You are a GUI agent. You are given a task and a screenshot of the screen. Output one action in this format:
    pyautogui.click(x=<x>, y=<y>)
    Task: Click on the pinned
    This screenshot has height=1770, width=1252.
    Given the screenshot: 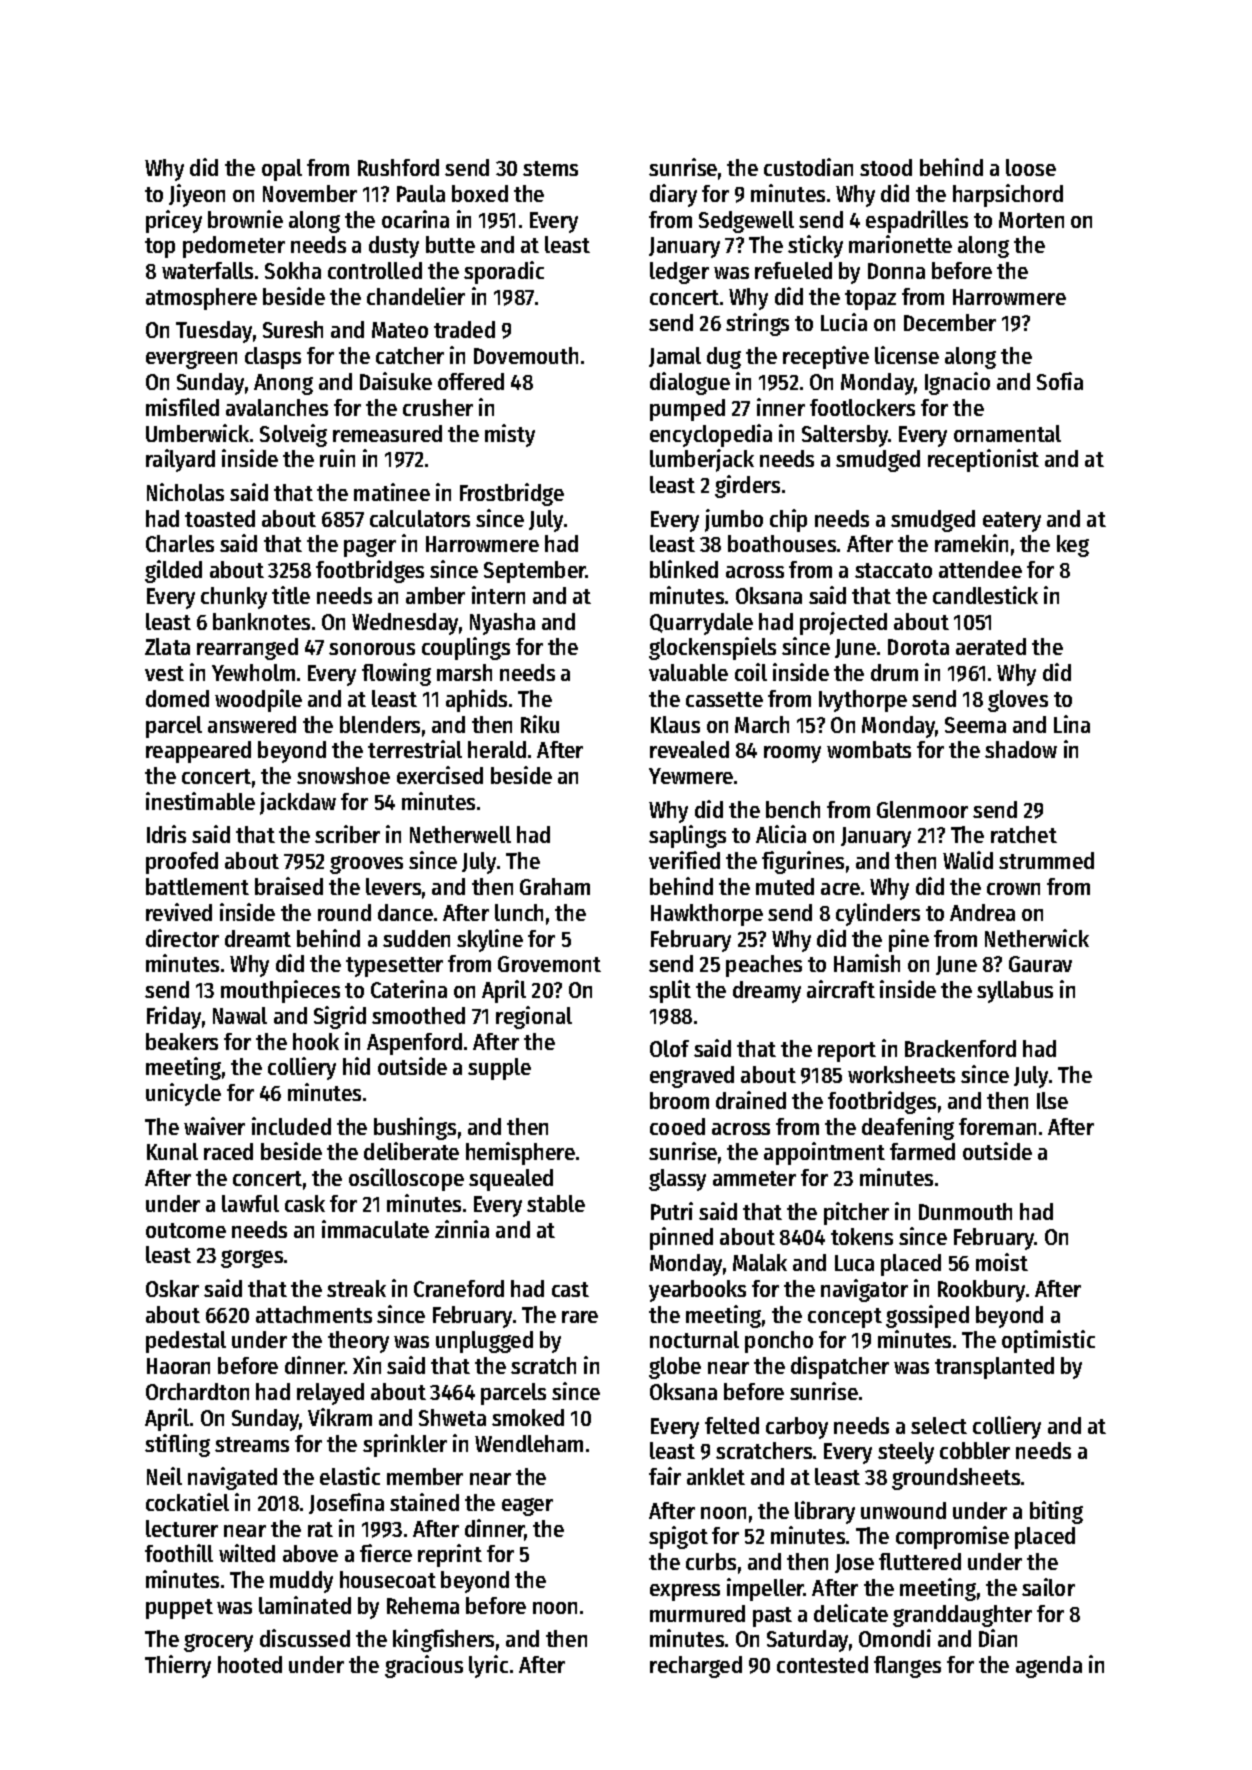 What is the action you would take?
    pyautogui.click(x=681, y=1238)
